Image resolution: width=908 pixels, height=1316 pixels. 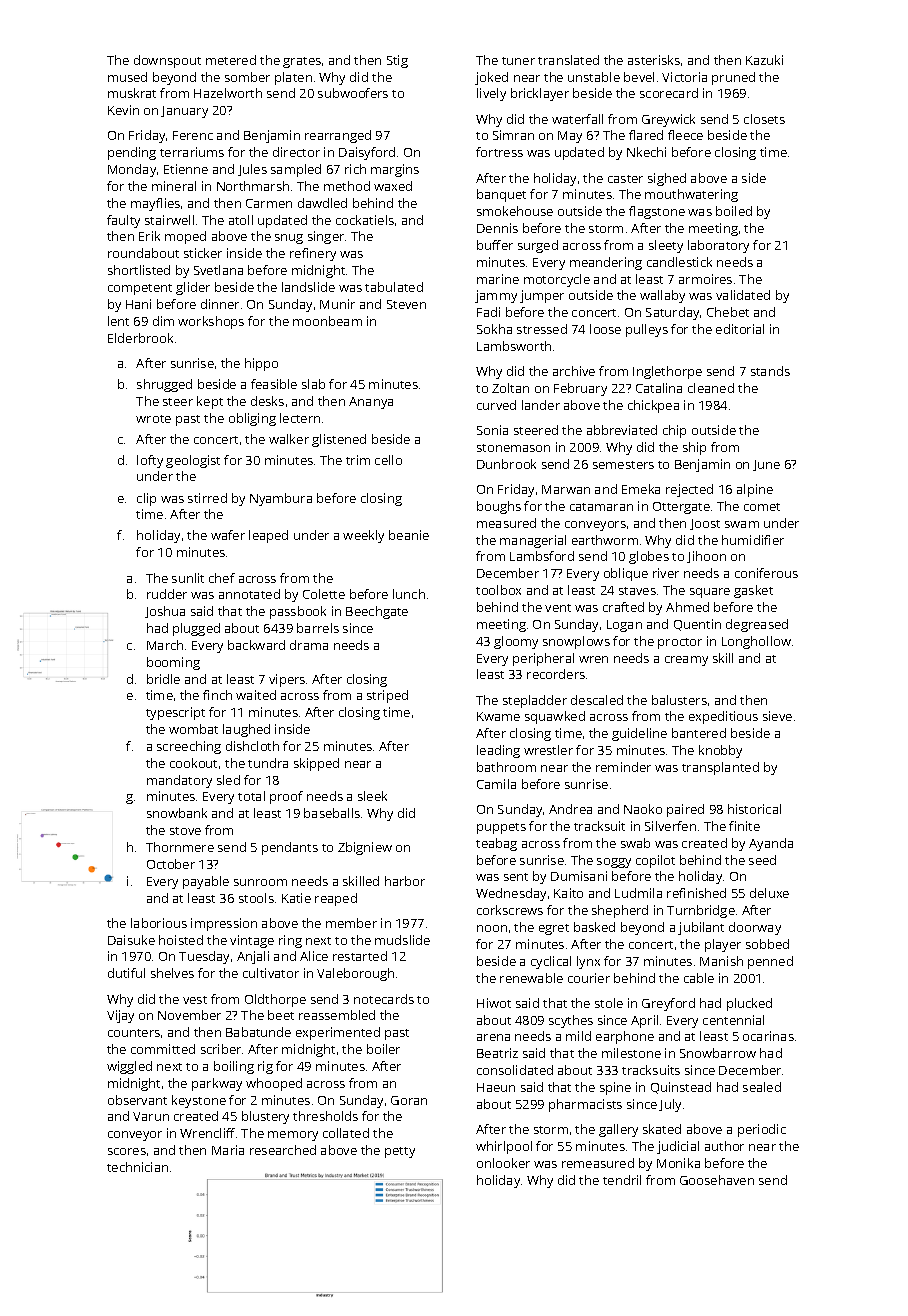 I want to click on snug, so click(x=289, y=239).
